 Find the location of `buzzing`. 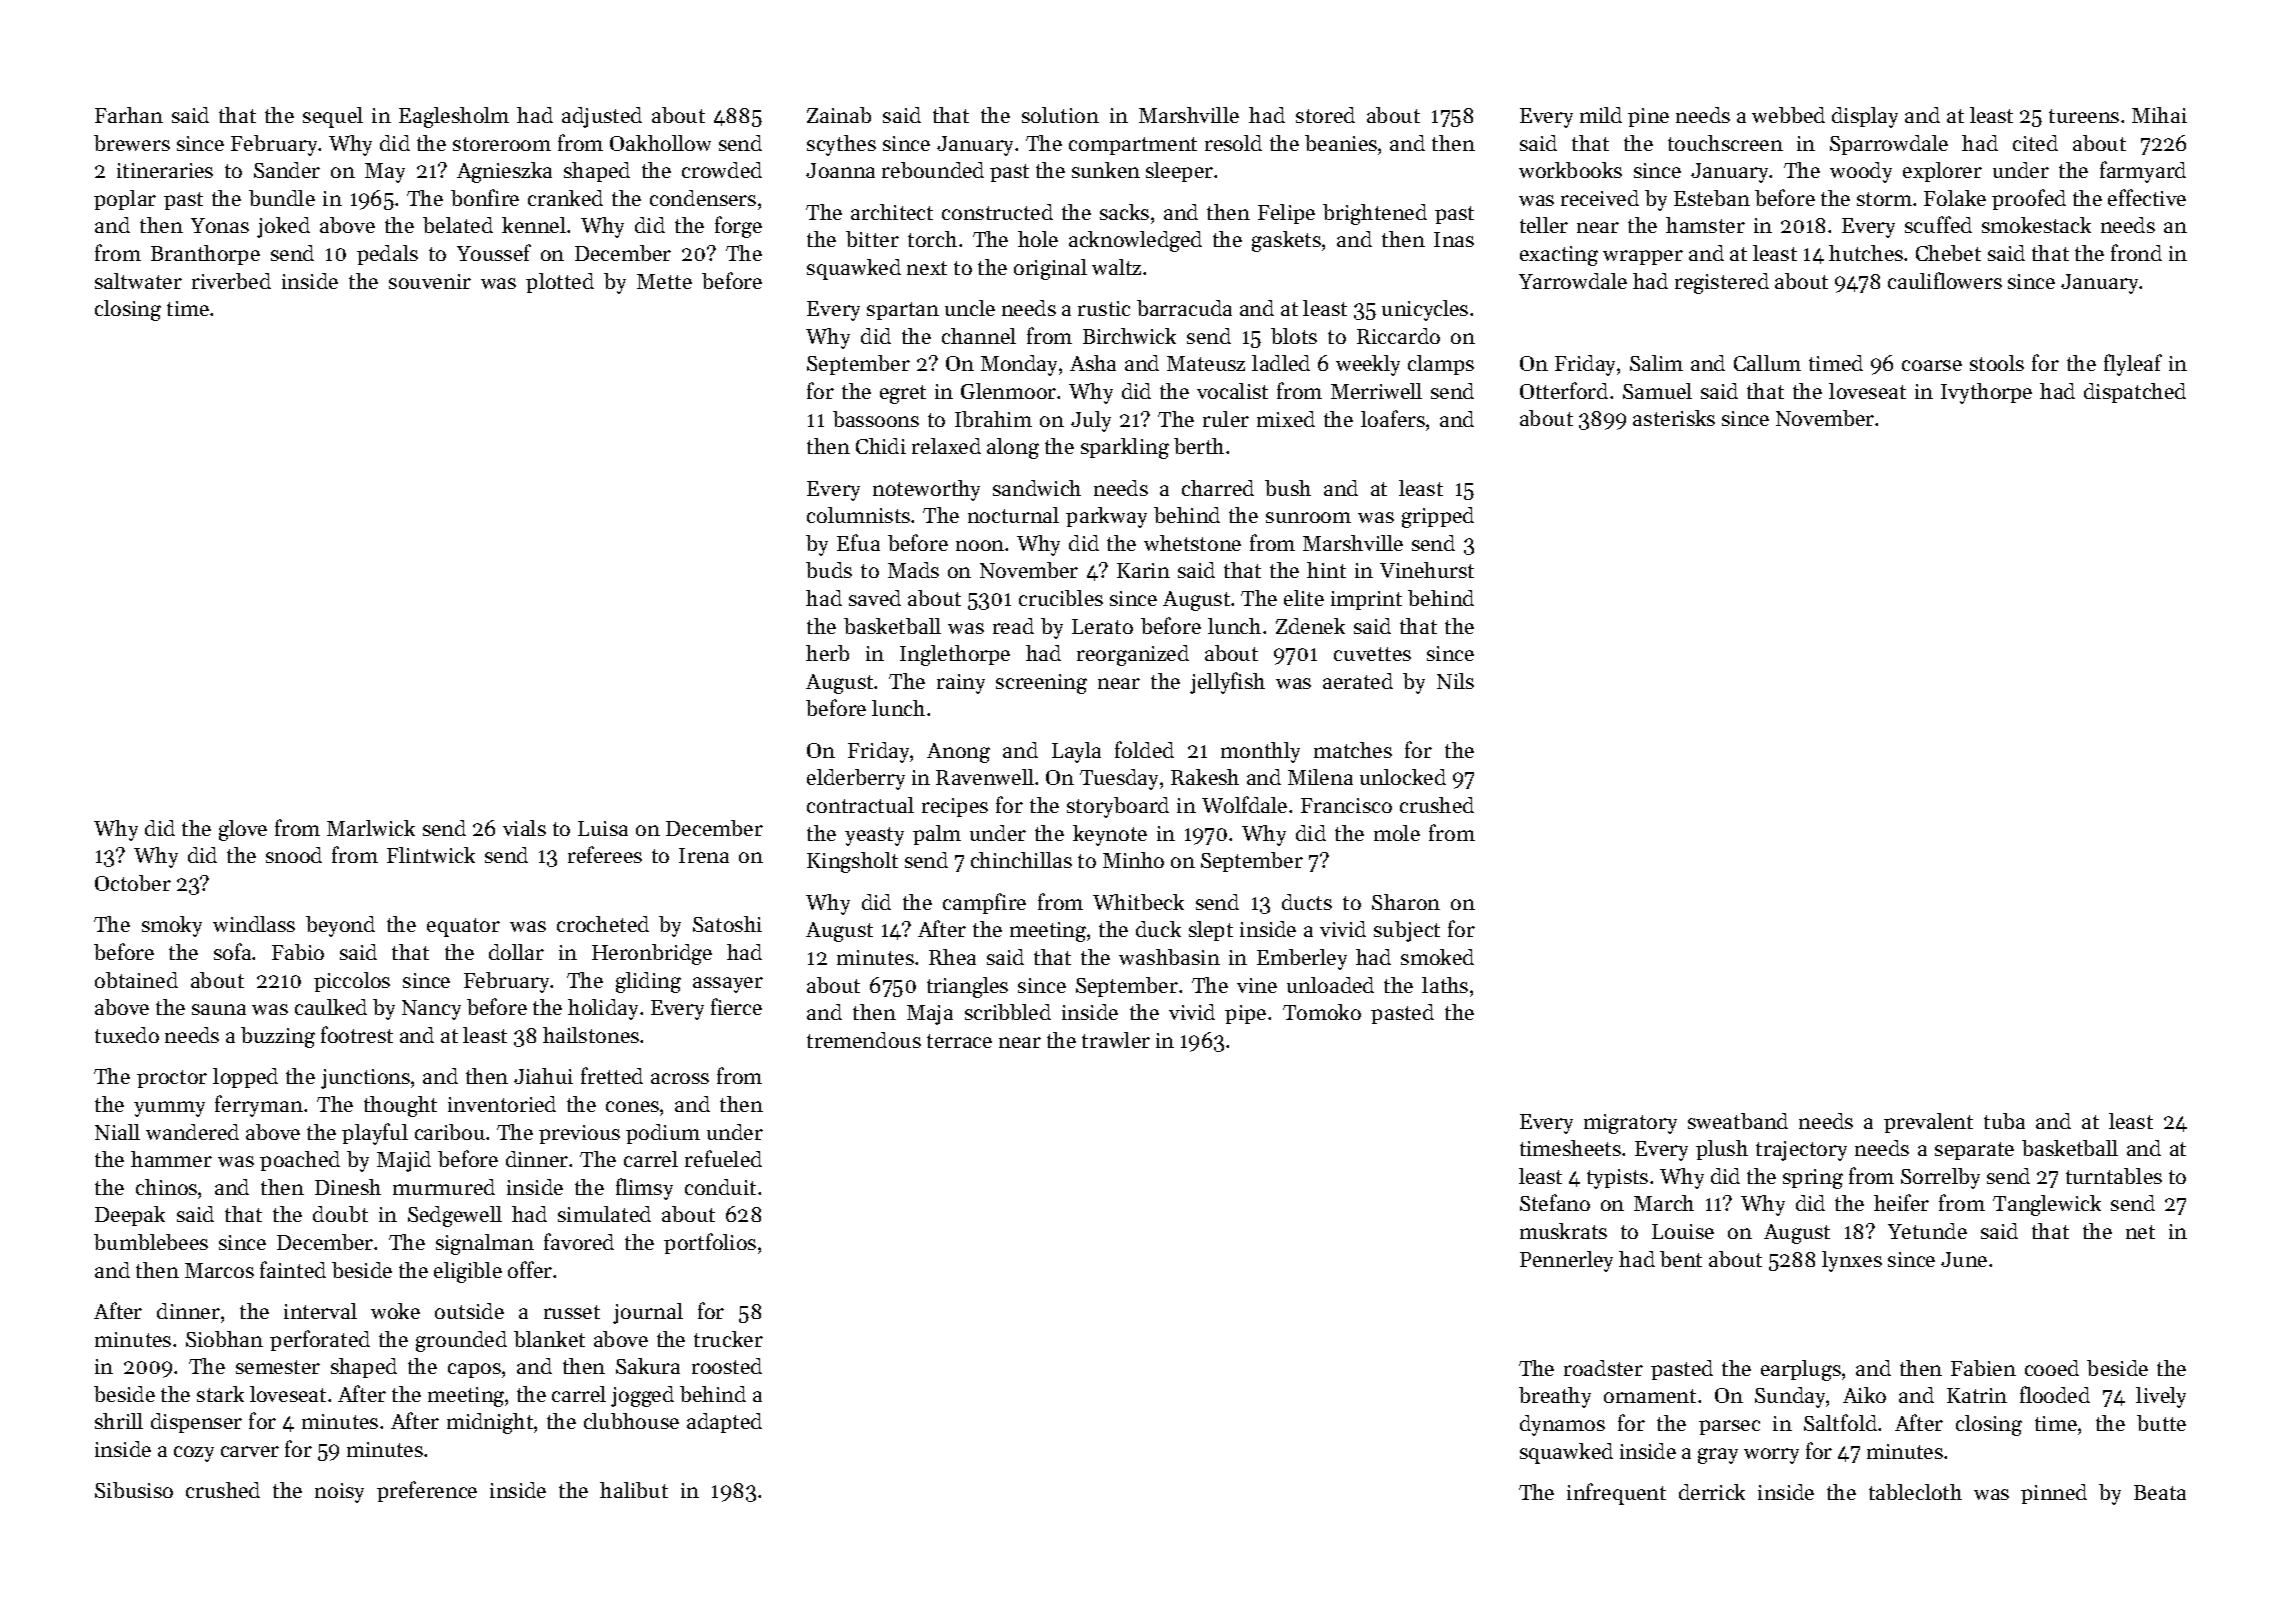

buzzing is located at coordinates (278, 1037).
